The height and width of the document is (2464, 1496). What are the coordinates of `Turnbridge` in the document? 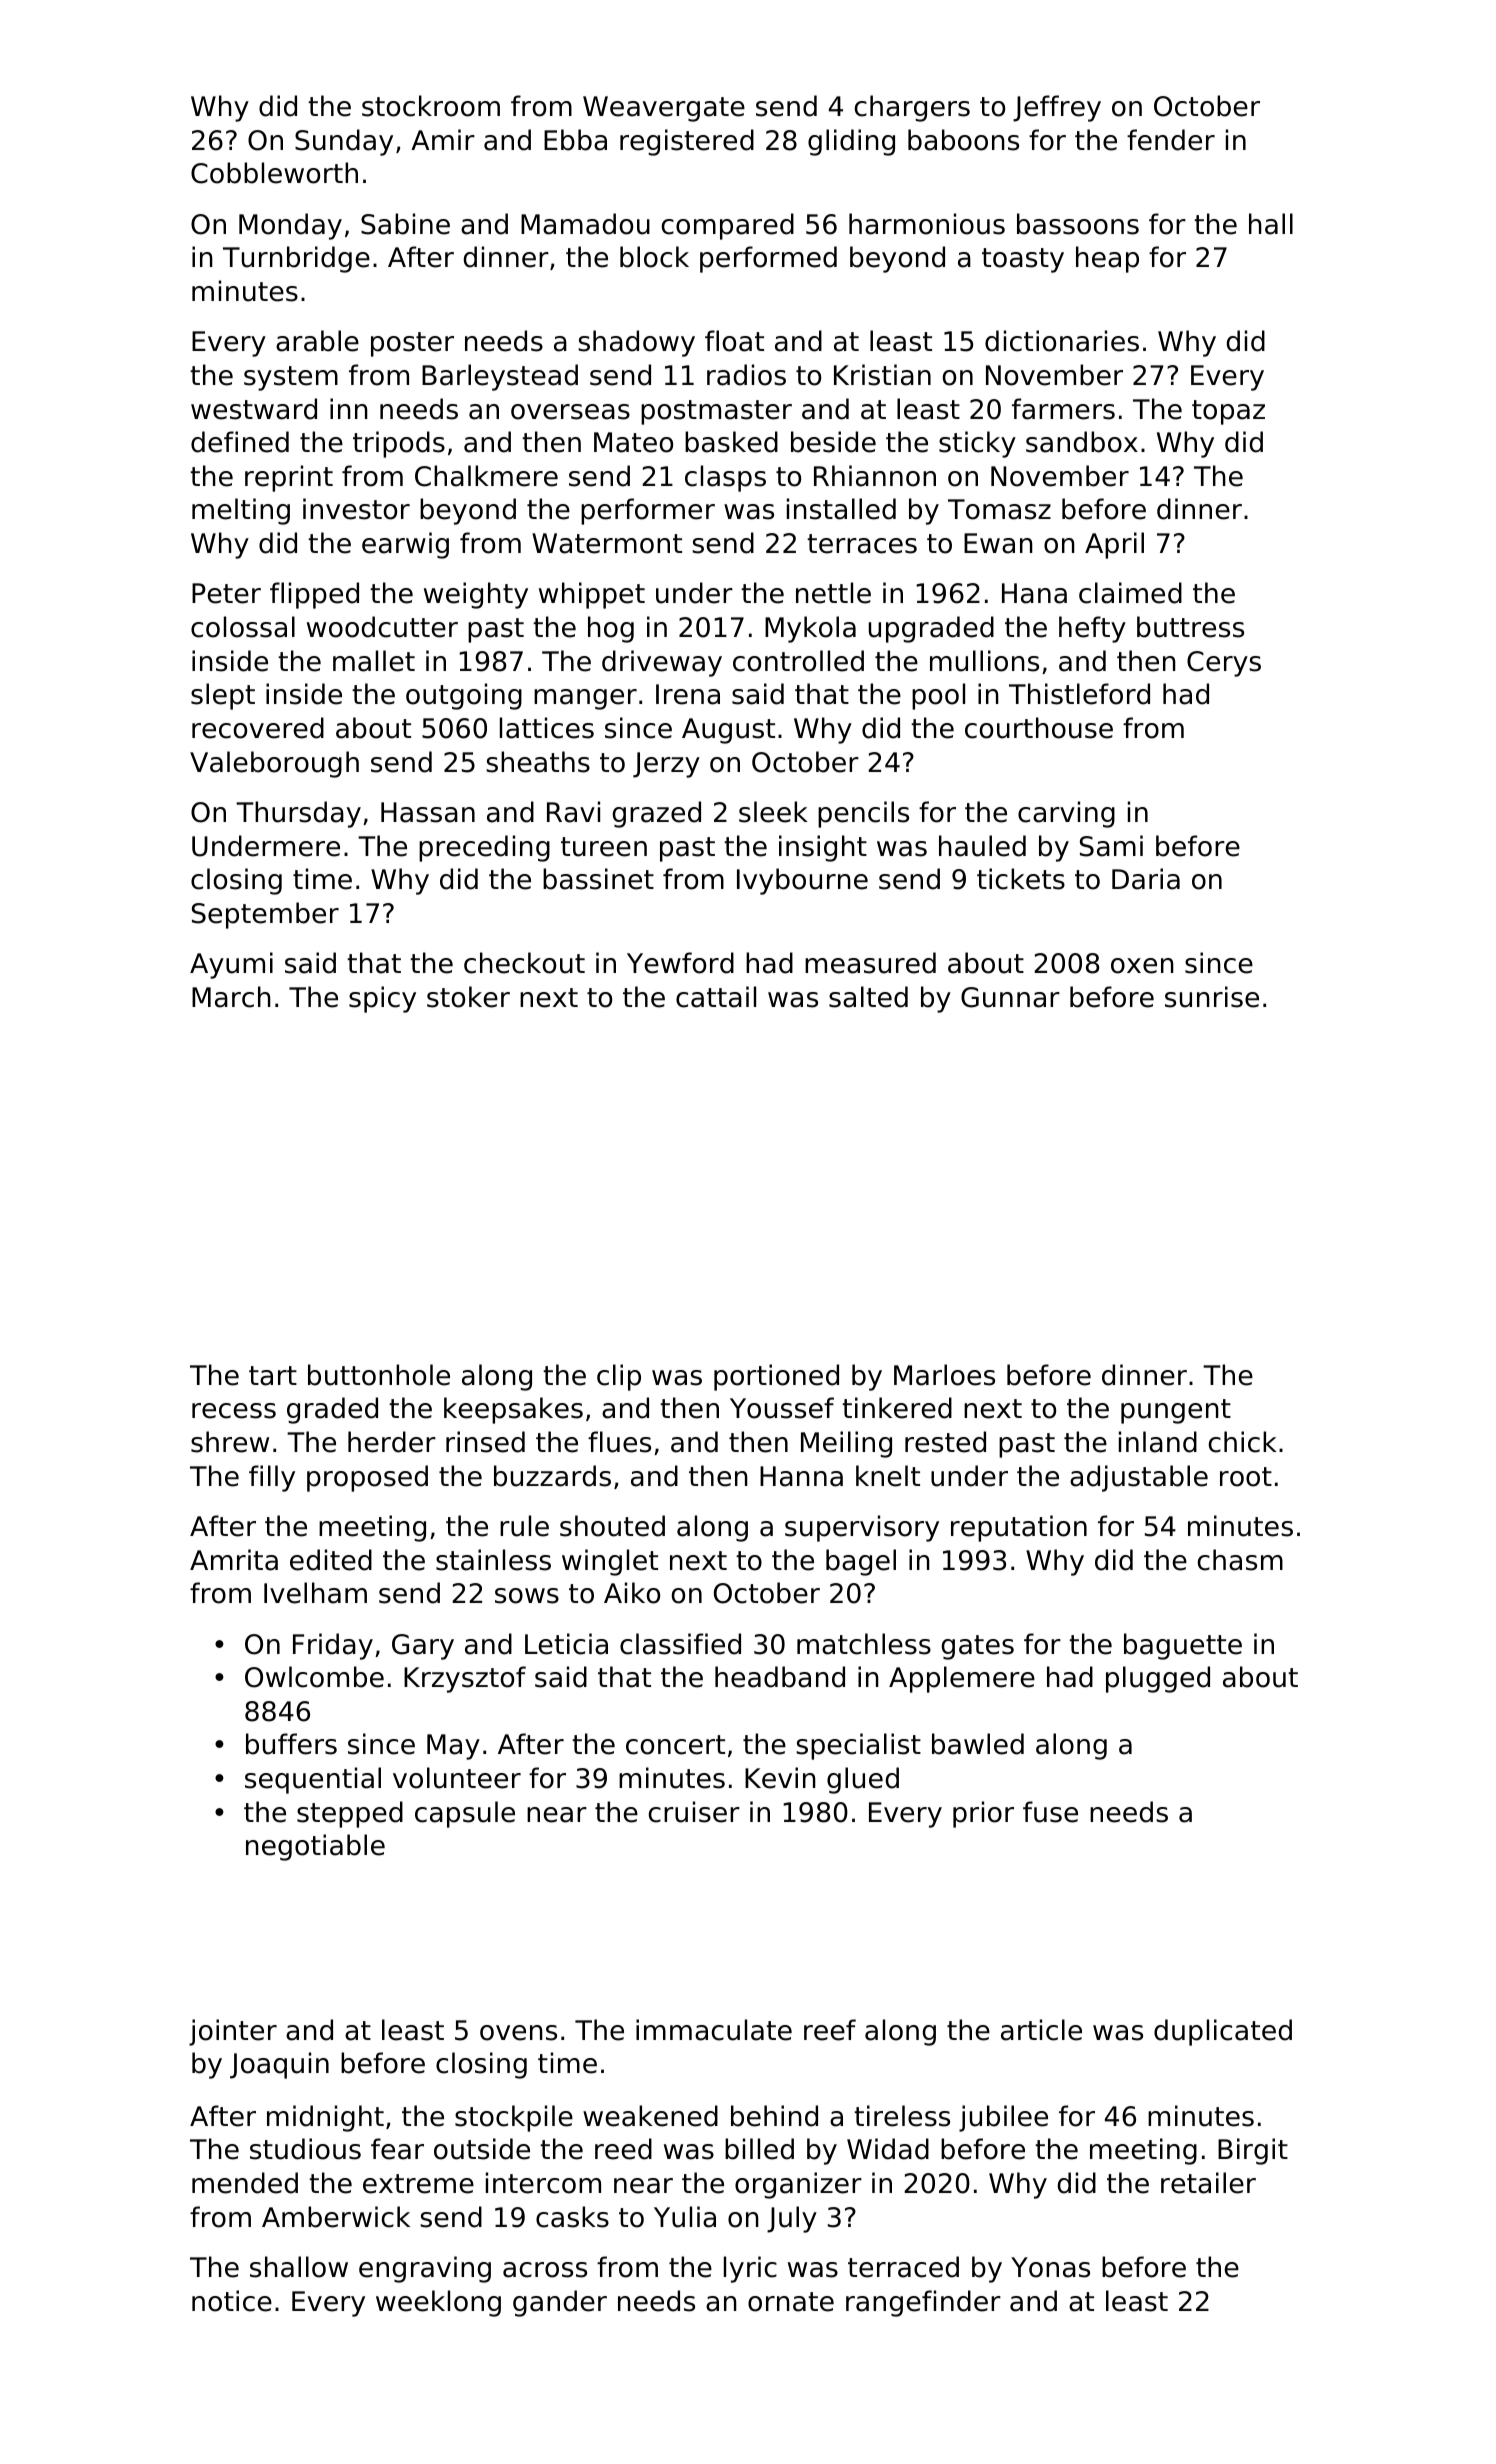 It's located at (296, 259).
